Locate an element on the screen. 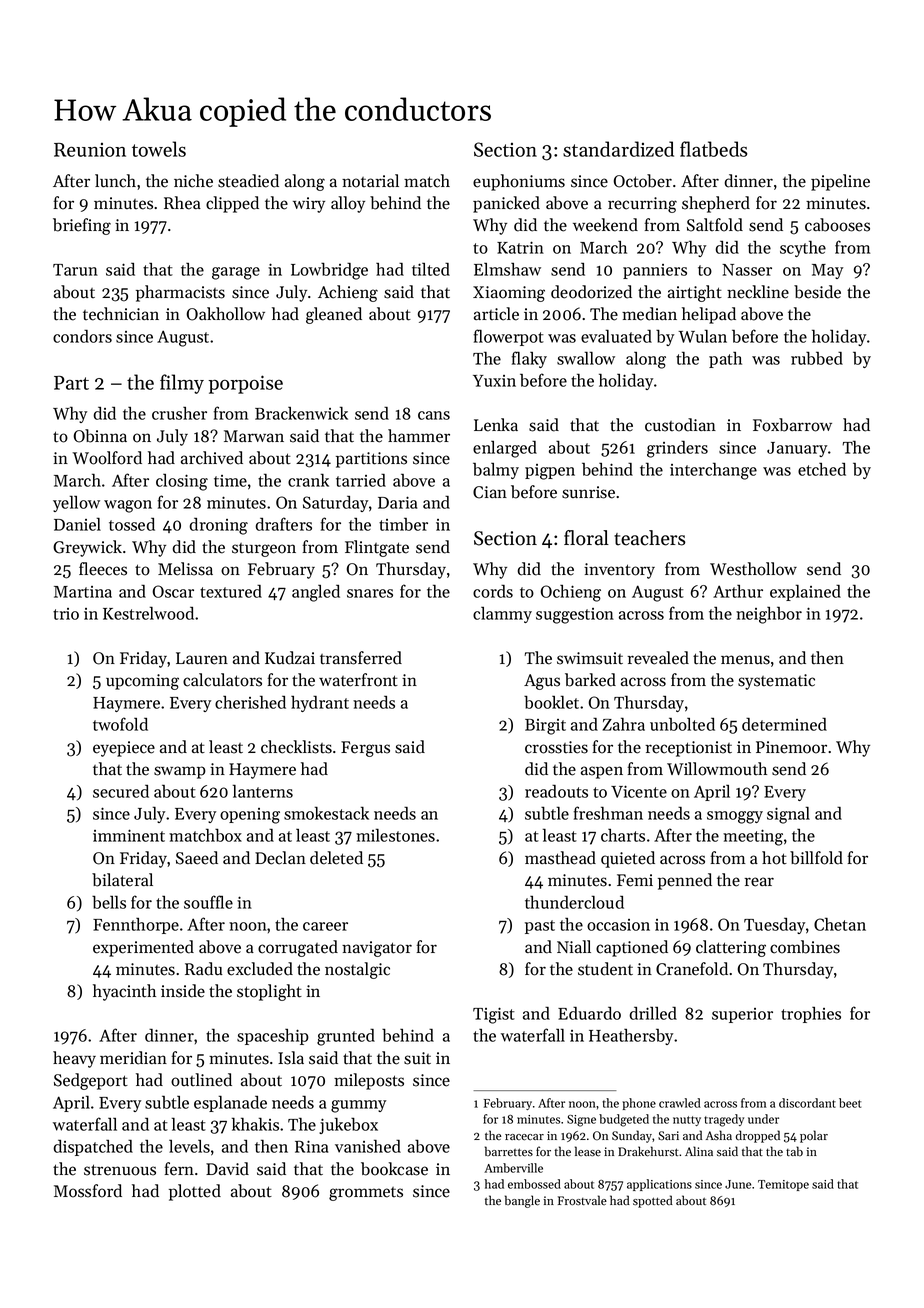 The image size is (924, 1308). racecar is located at coordinates (524, 1137).
